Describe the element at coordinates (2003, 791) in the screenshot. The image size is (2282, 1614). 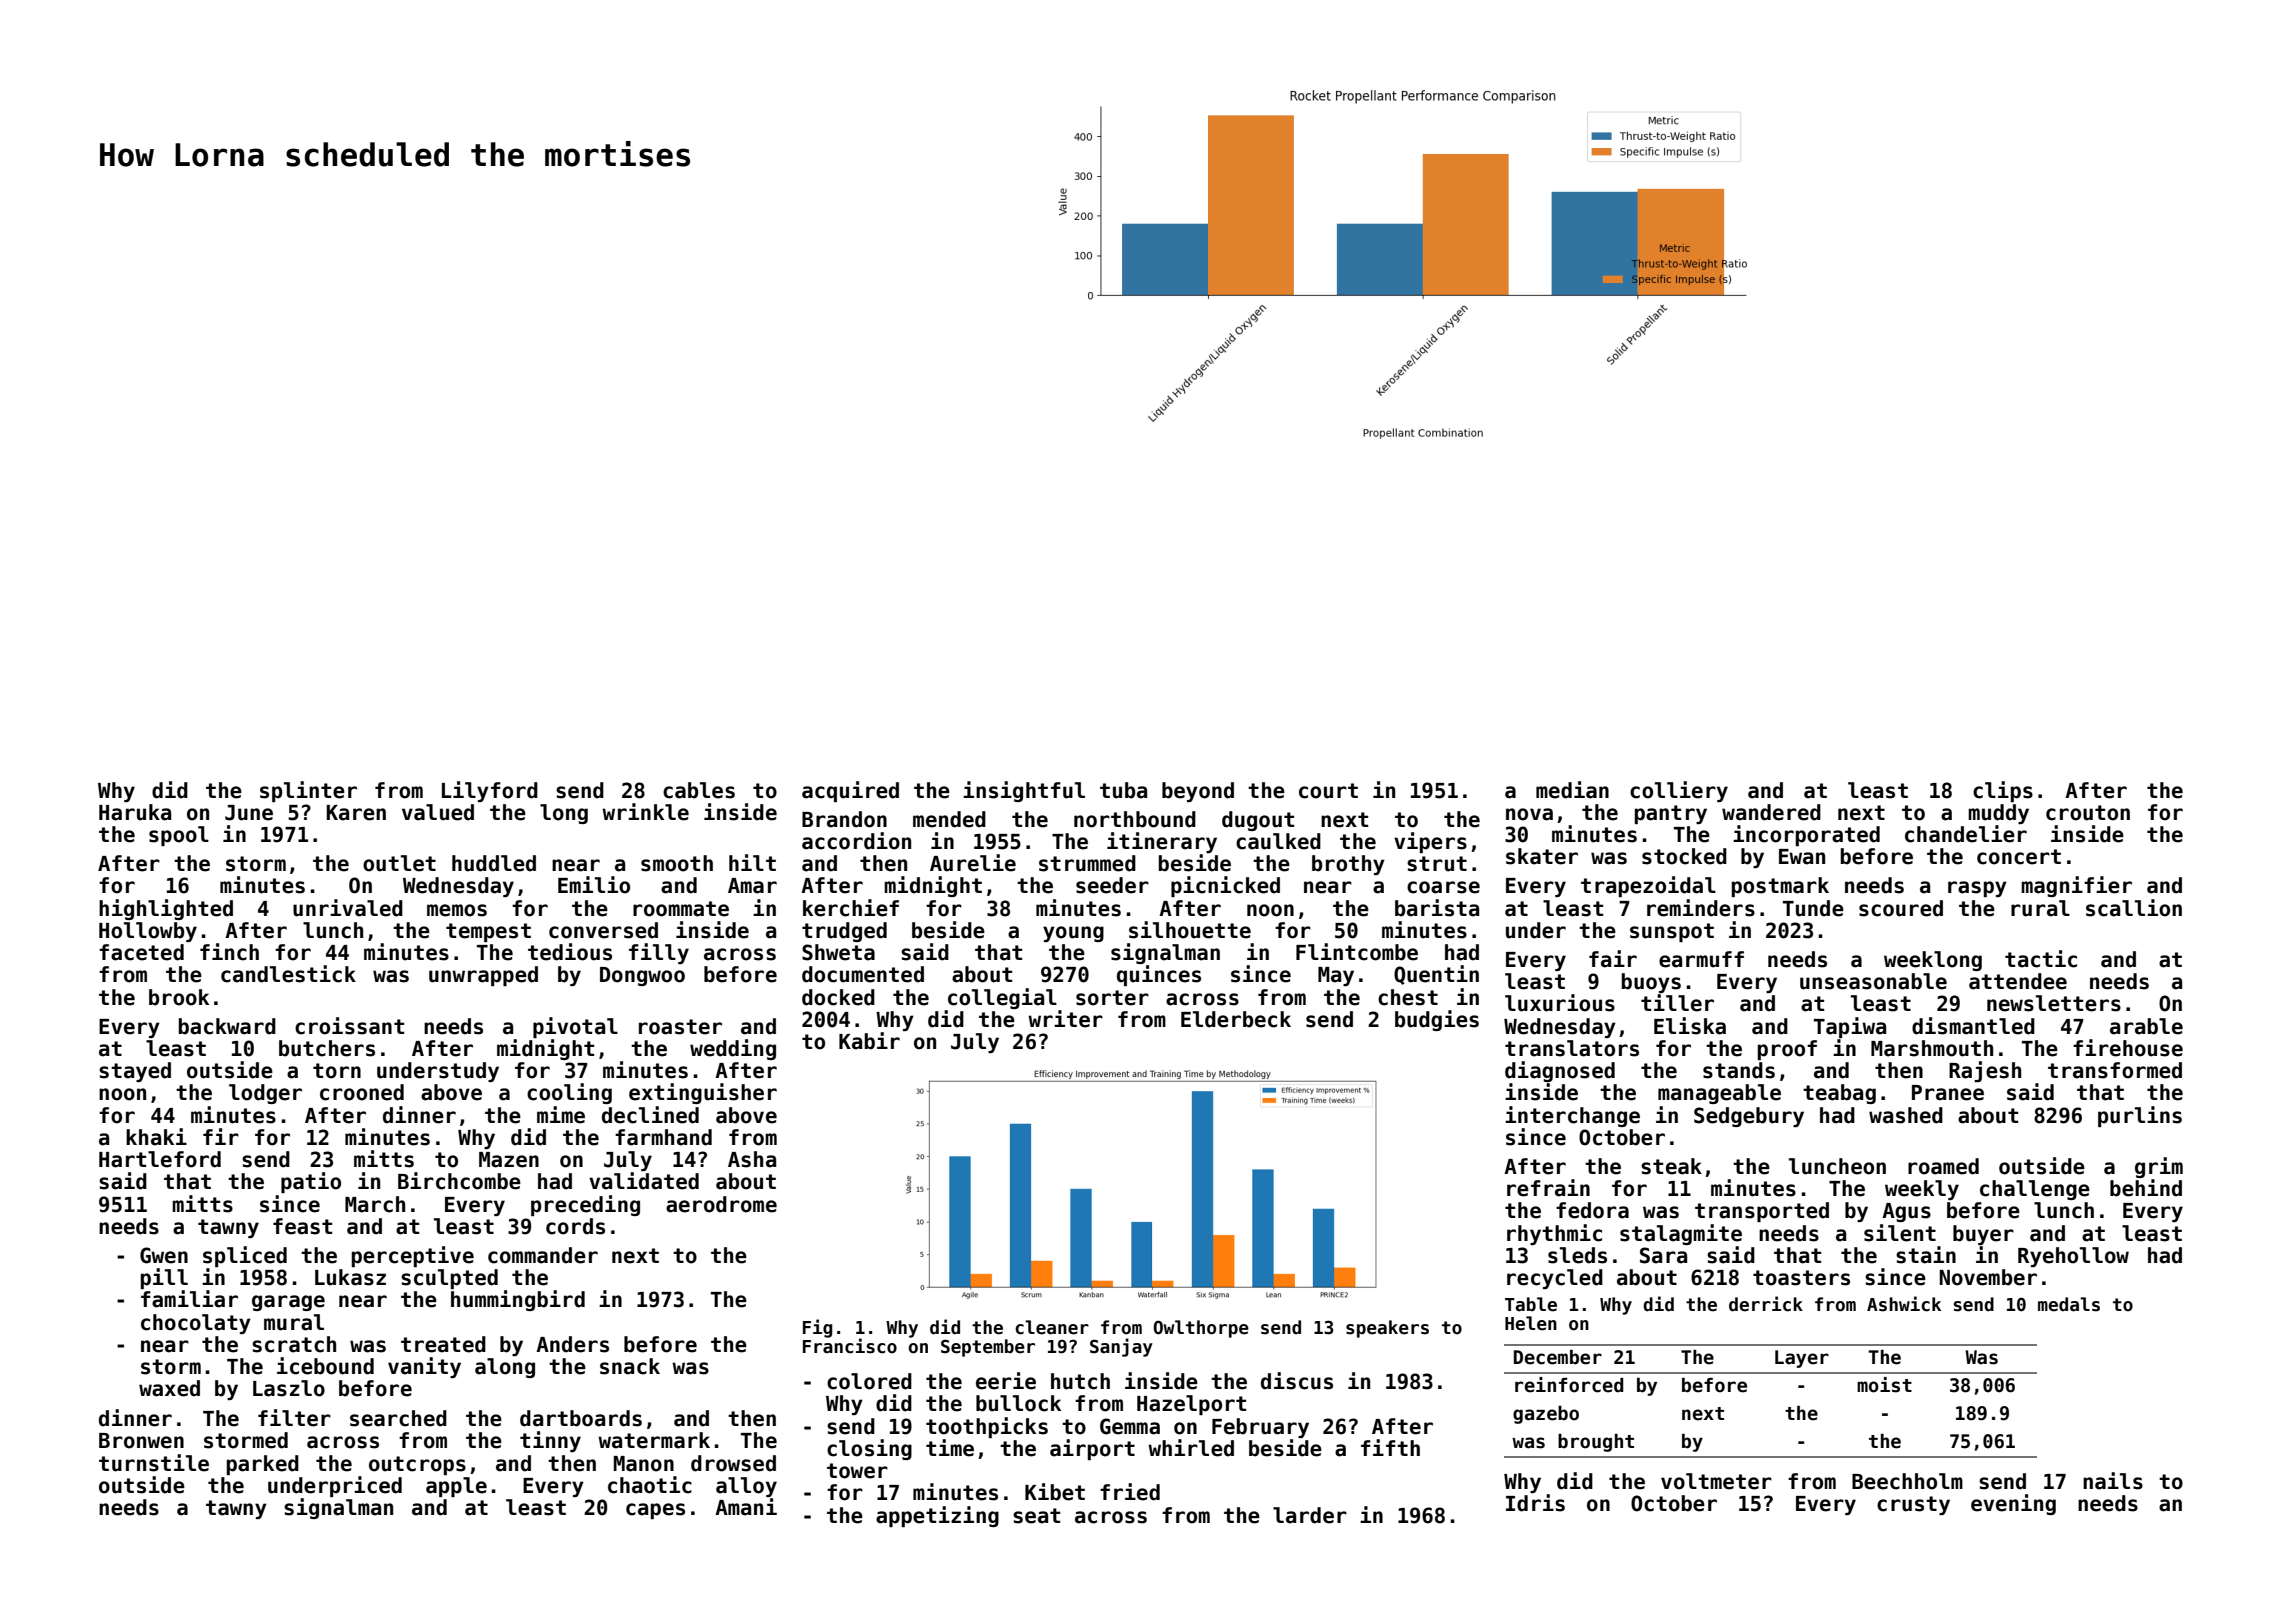
I see `clips` at that location.
